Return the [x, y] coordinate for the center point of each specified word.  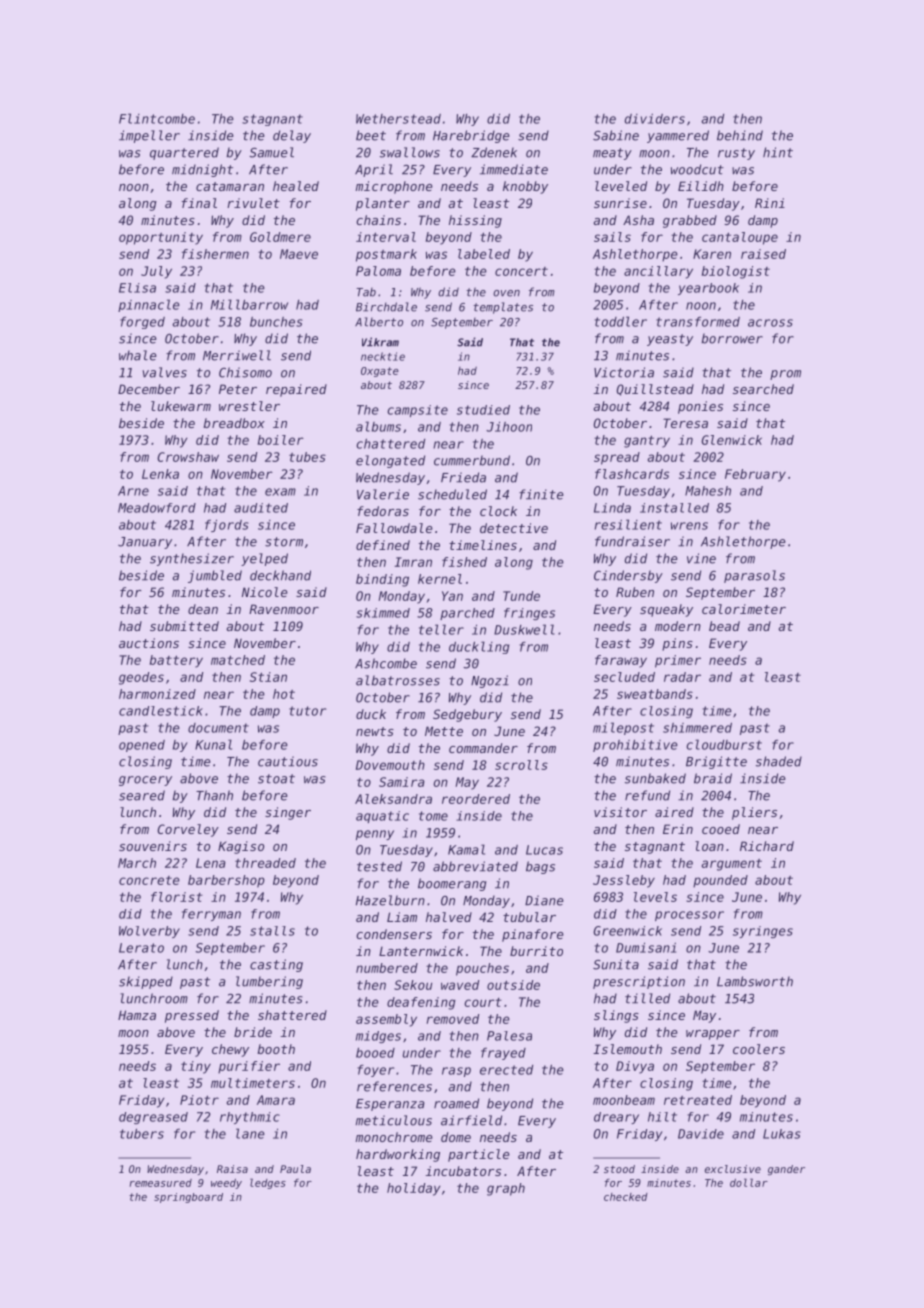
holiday [413, 1189]
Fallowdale [394, 528]
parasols [754, 576]
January [145, 543]
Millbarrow [249, 304]
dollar [749, 1182]
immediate [514, 169]
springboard [188, 1198]
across [770, 323]
